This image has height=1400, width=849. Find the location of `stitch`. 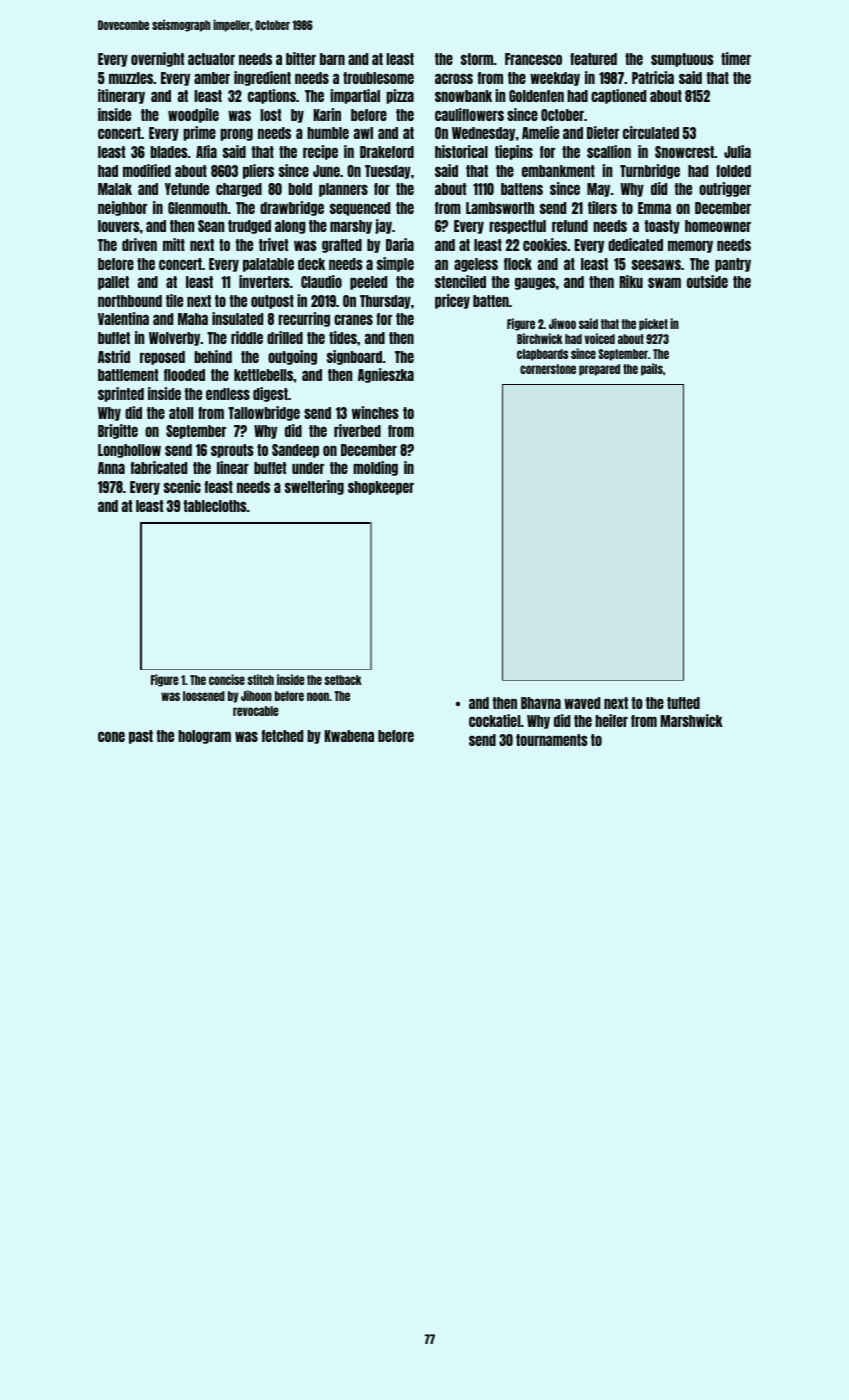

stitch is located at coordinates (260, 679).
